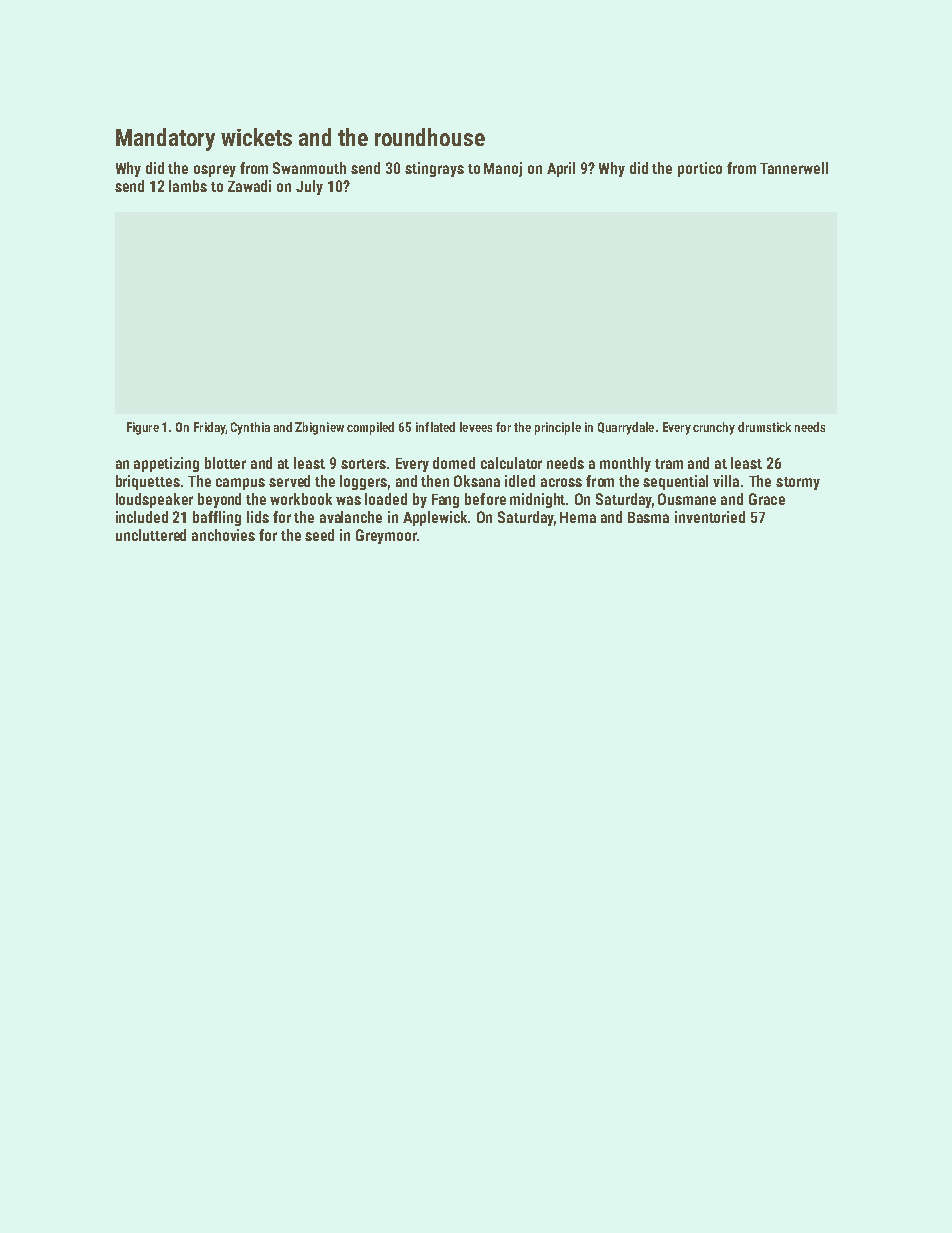 The width and height of the document is (952, 1233). Describe the element at coordinates (687, 499) in the document. I see `Ousmane` at that location.
